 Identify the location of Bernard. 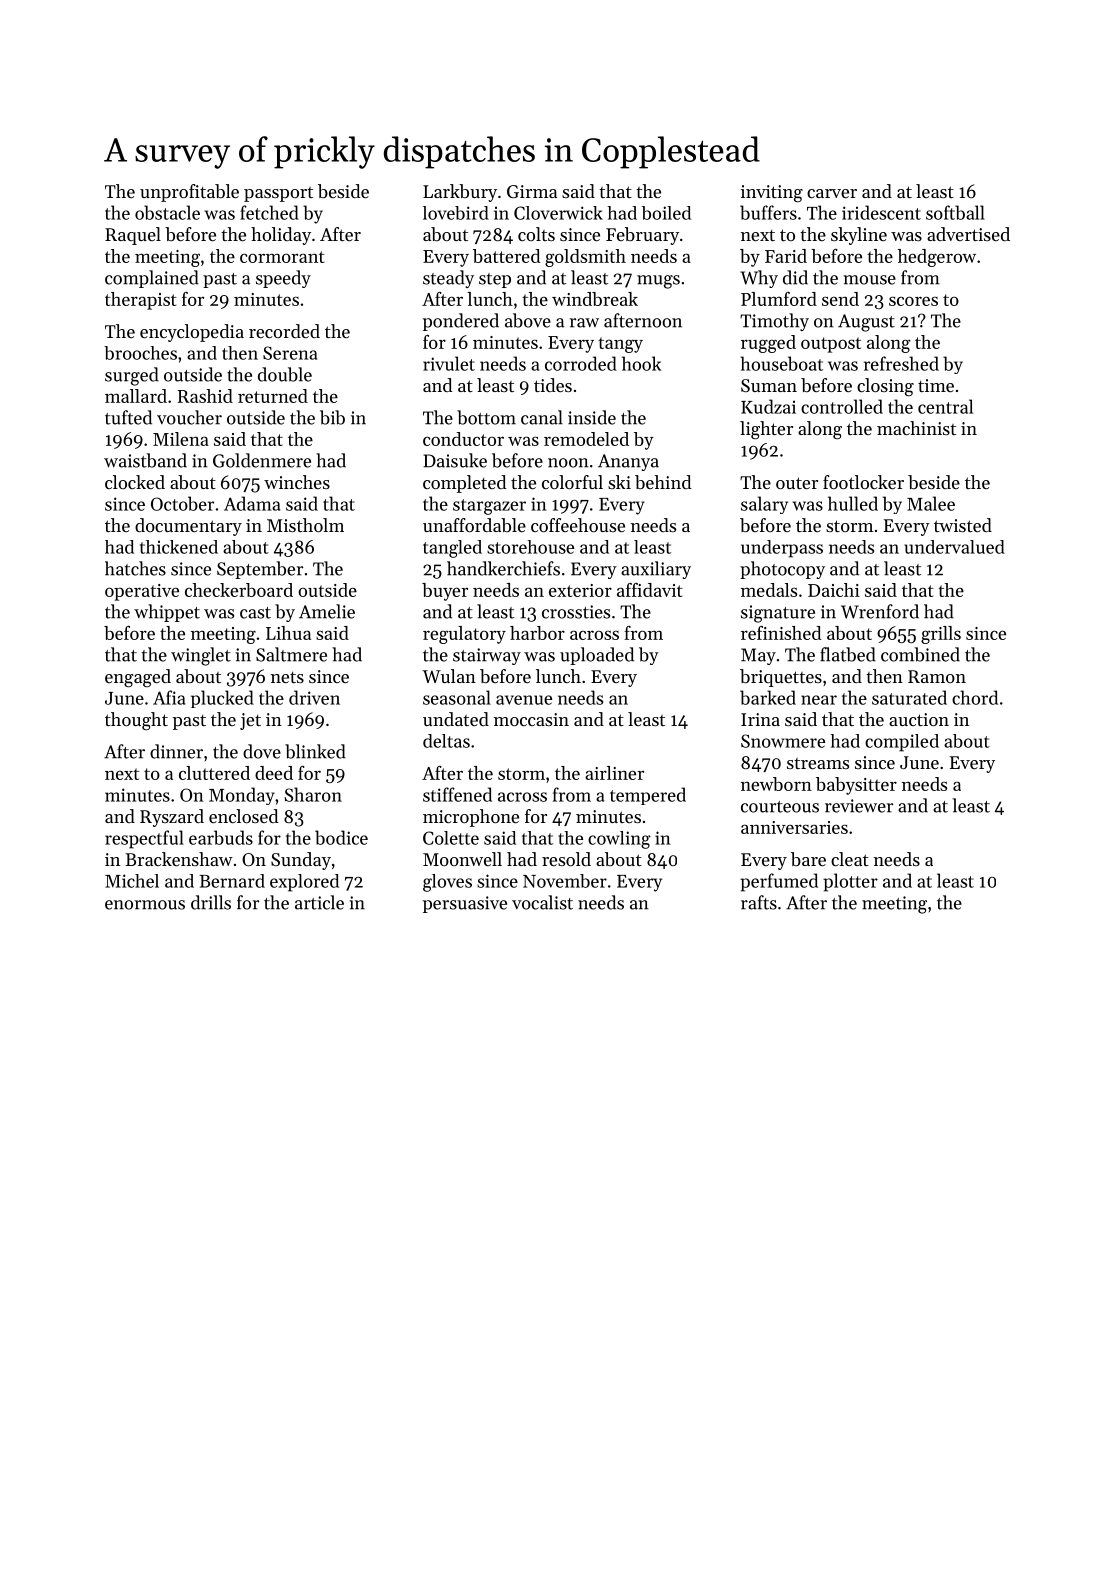
(232, 881).
